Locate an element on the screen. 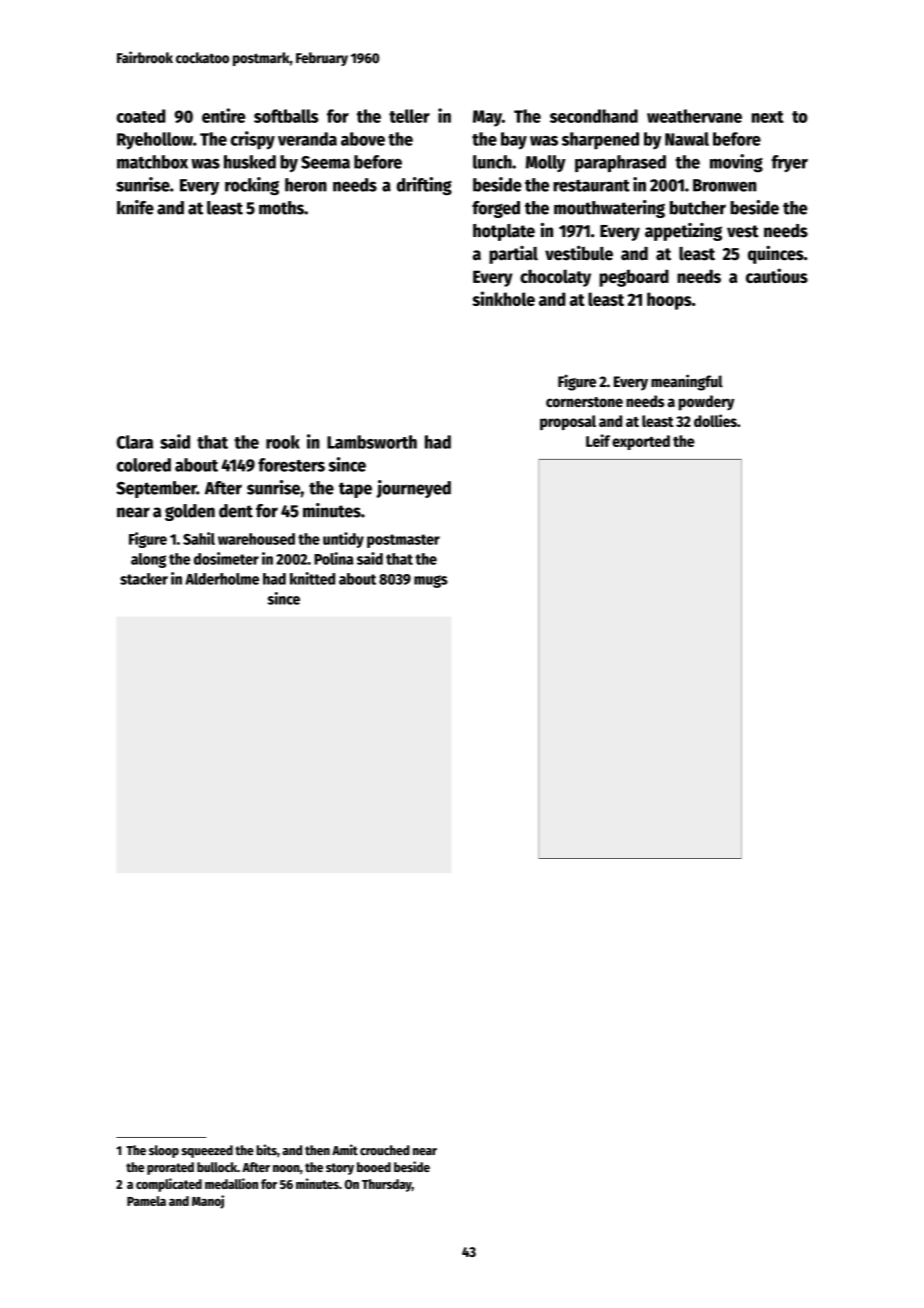  lunch is located at coordinates (492, 162).
